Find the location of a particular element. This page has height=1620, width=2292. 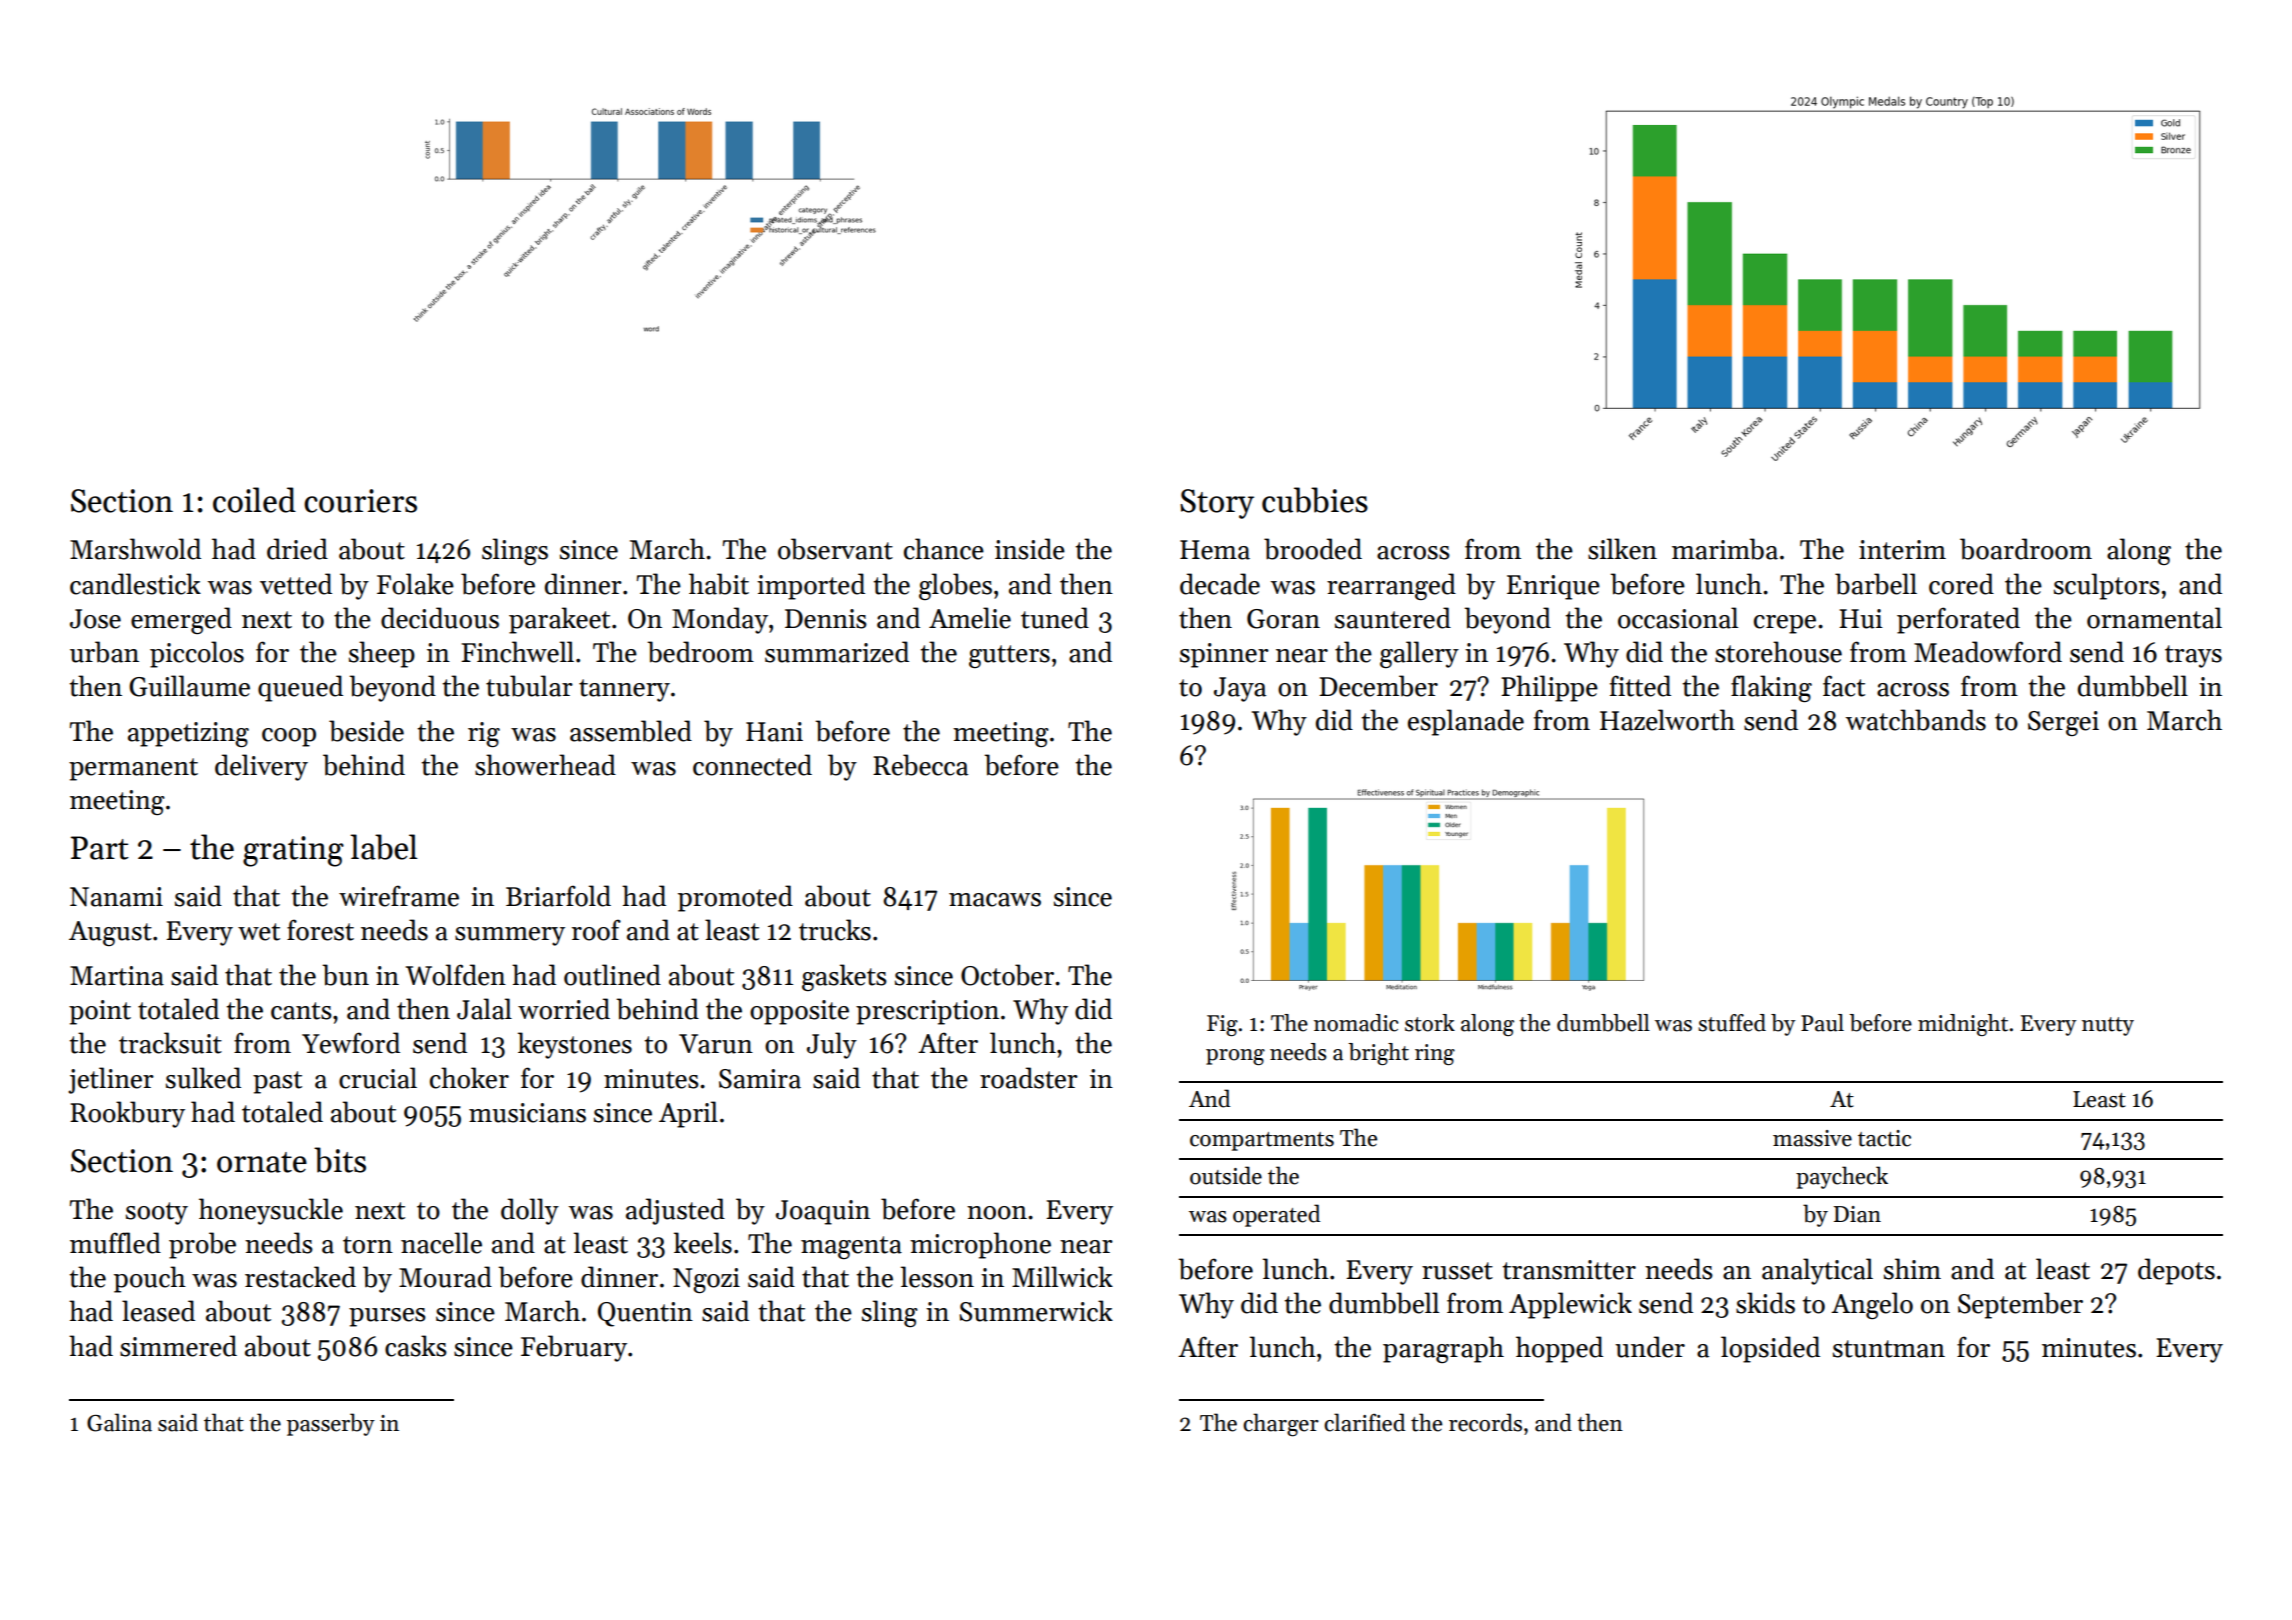

musicians is located at coordinates (527, 1113).
